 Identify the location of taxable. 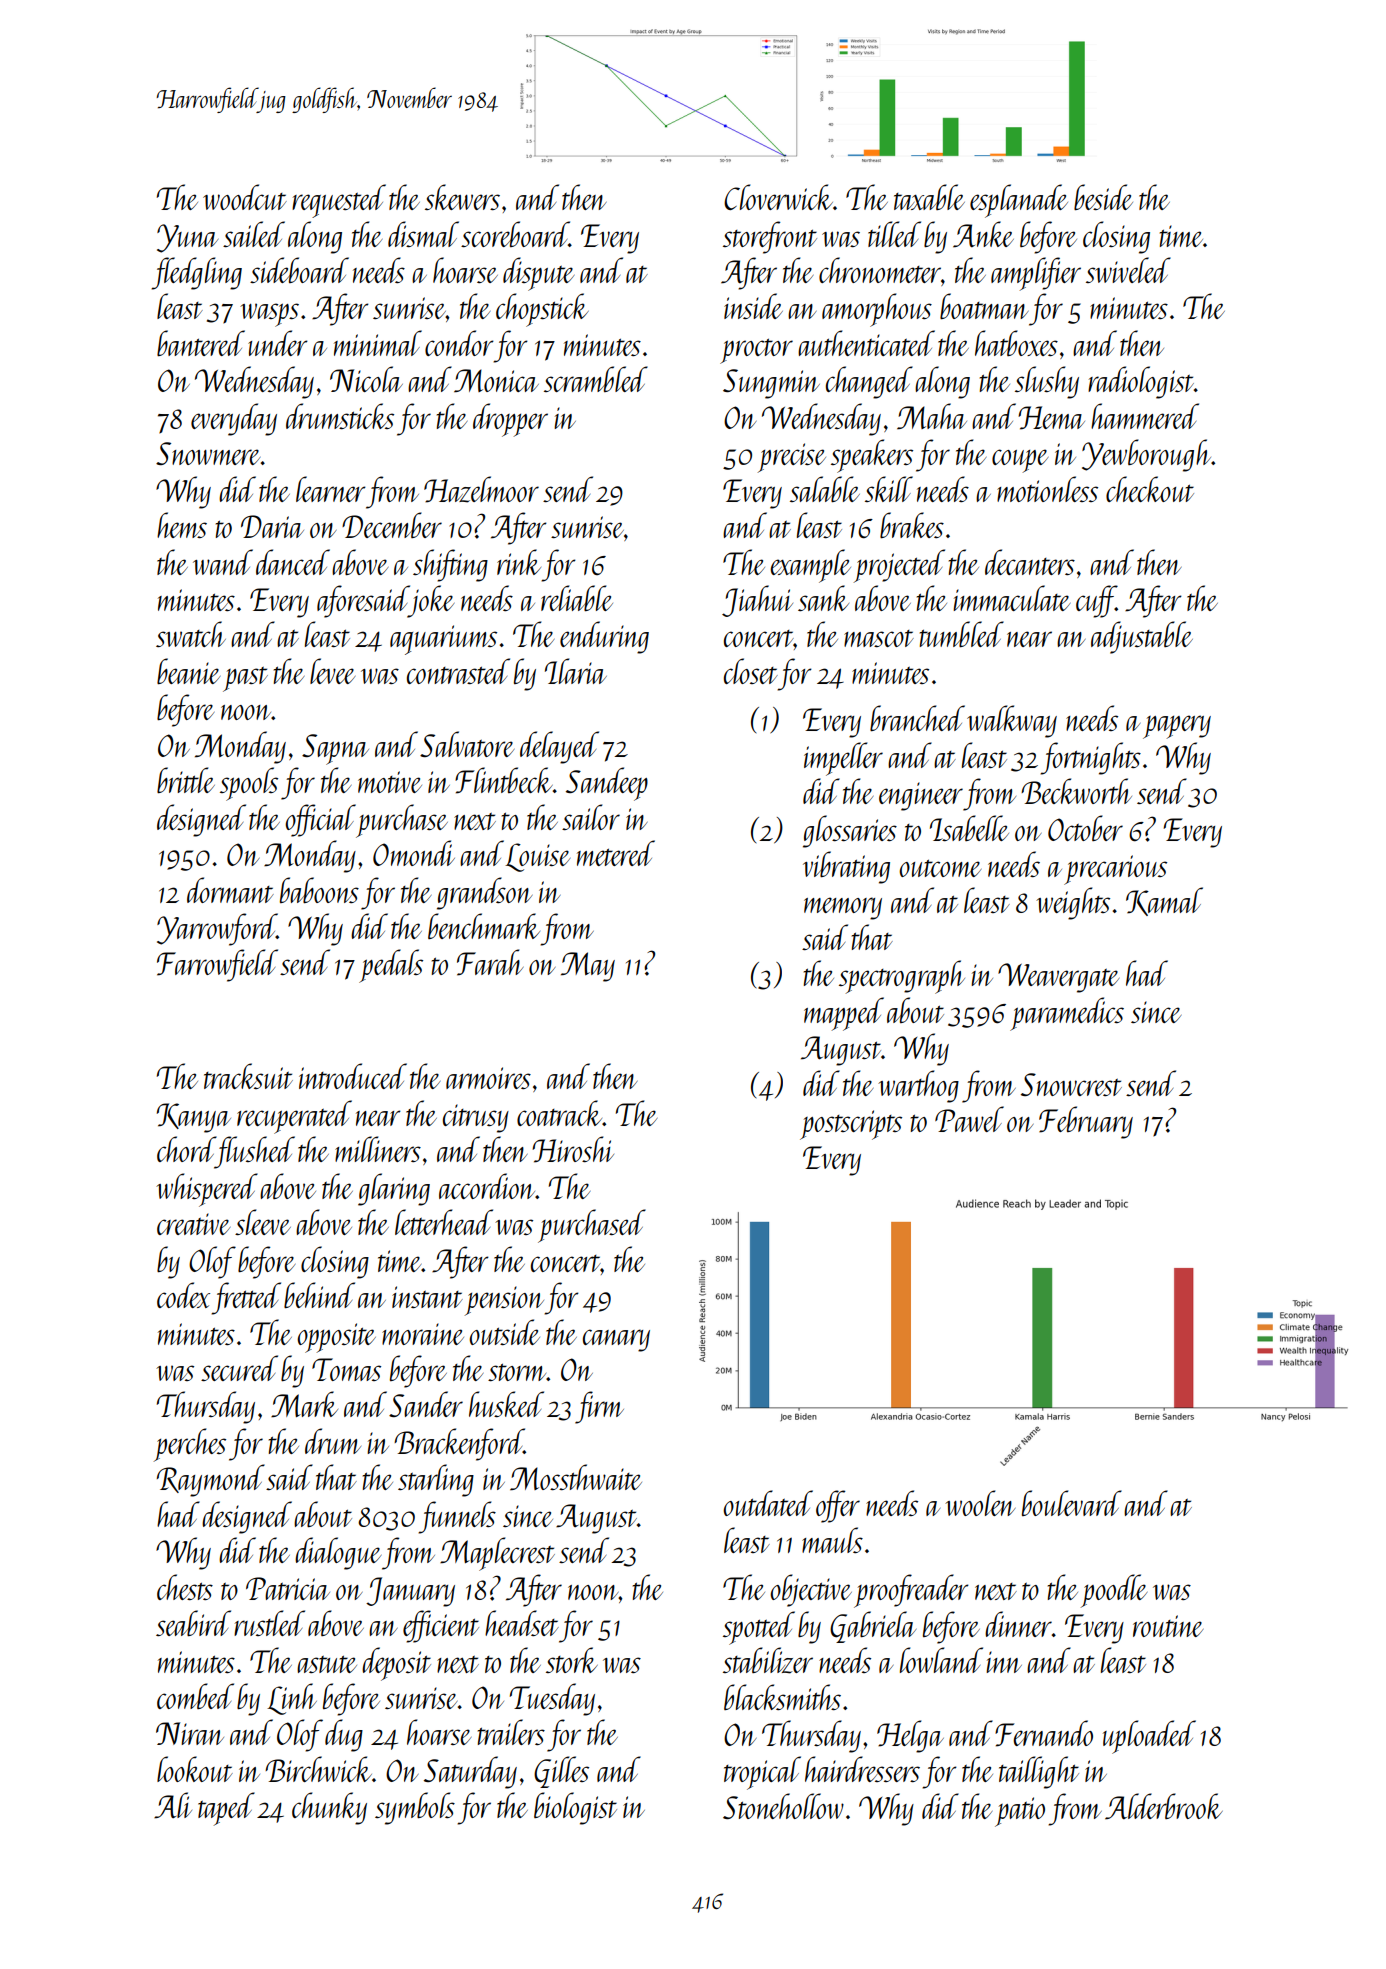
(929, 197).
